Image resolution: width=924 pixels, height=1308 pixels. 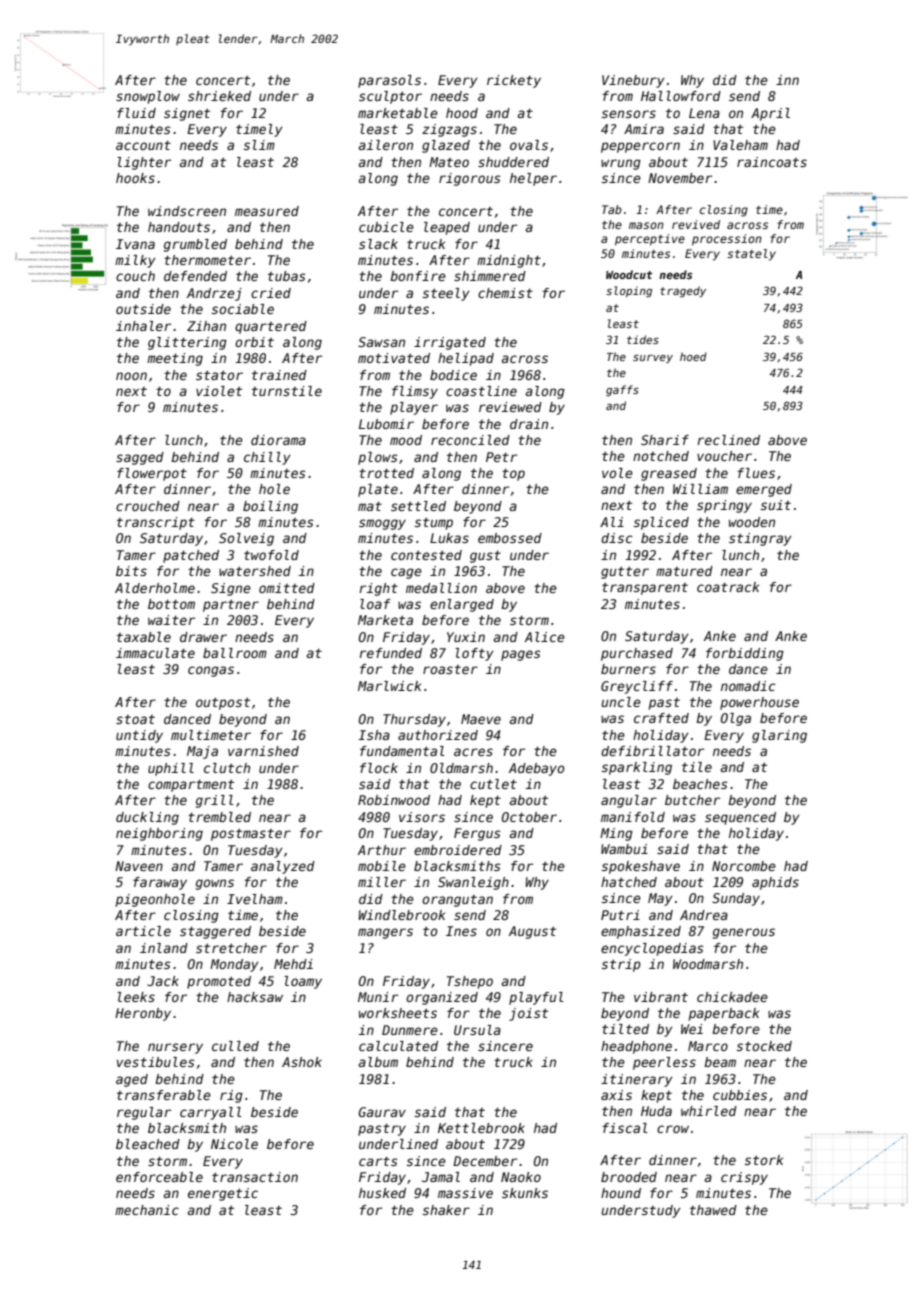 What do you see at coordinates (215, 932) in the screenshot?
I see `staggered` at bounding box center [215, 932].
